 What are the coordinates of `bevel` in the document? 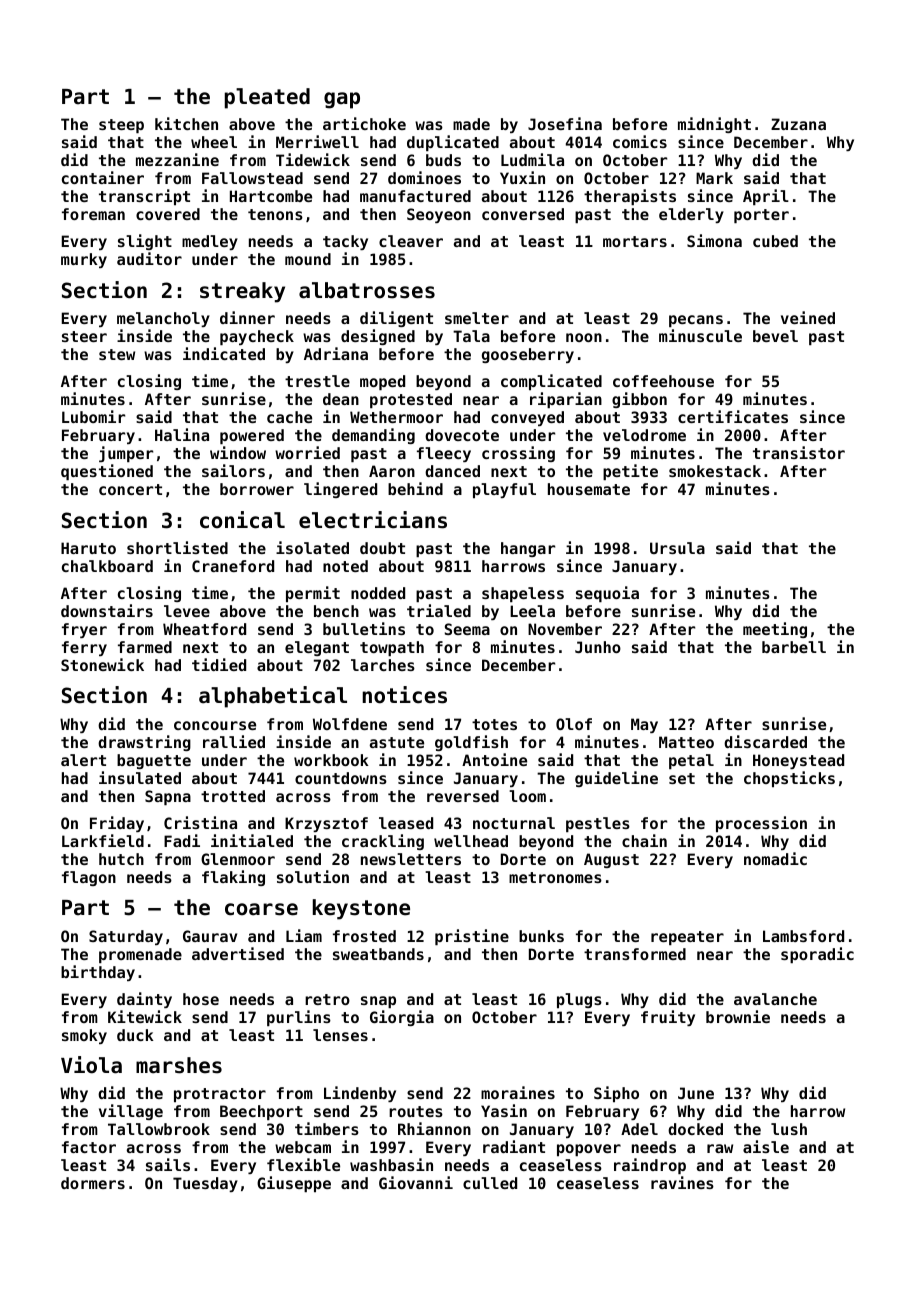 It's located at (775, 336).
